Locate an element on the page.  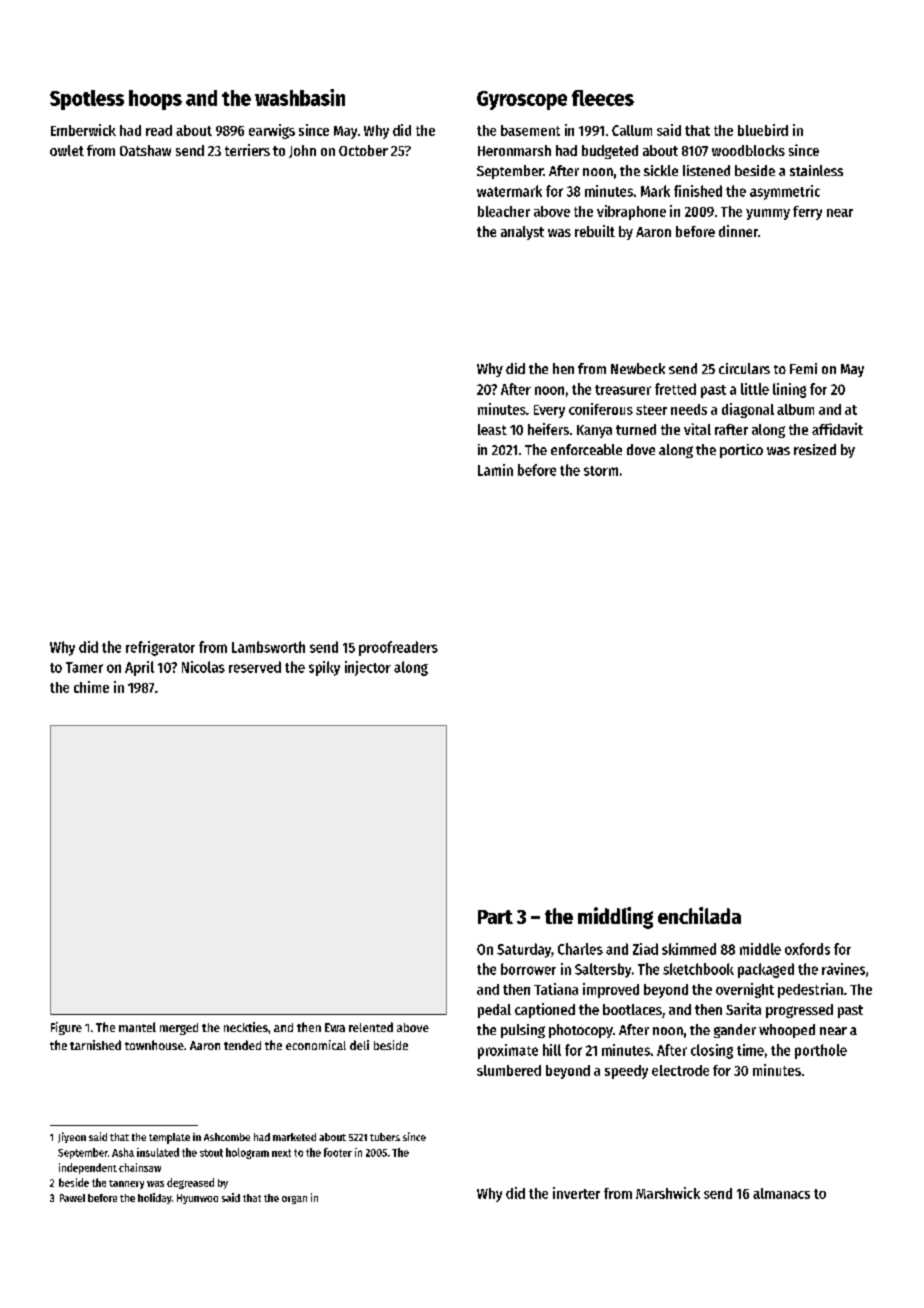
resized is located at coordinates (815, 449).
